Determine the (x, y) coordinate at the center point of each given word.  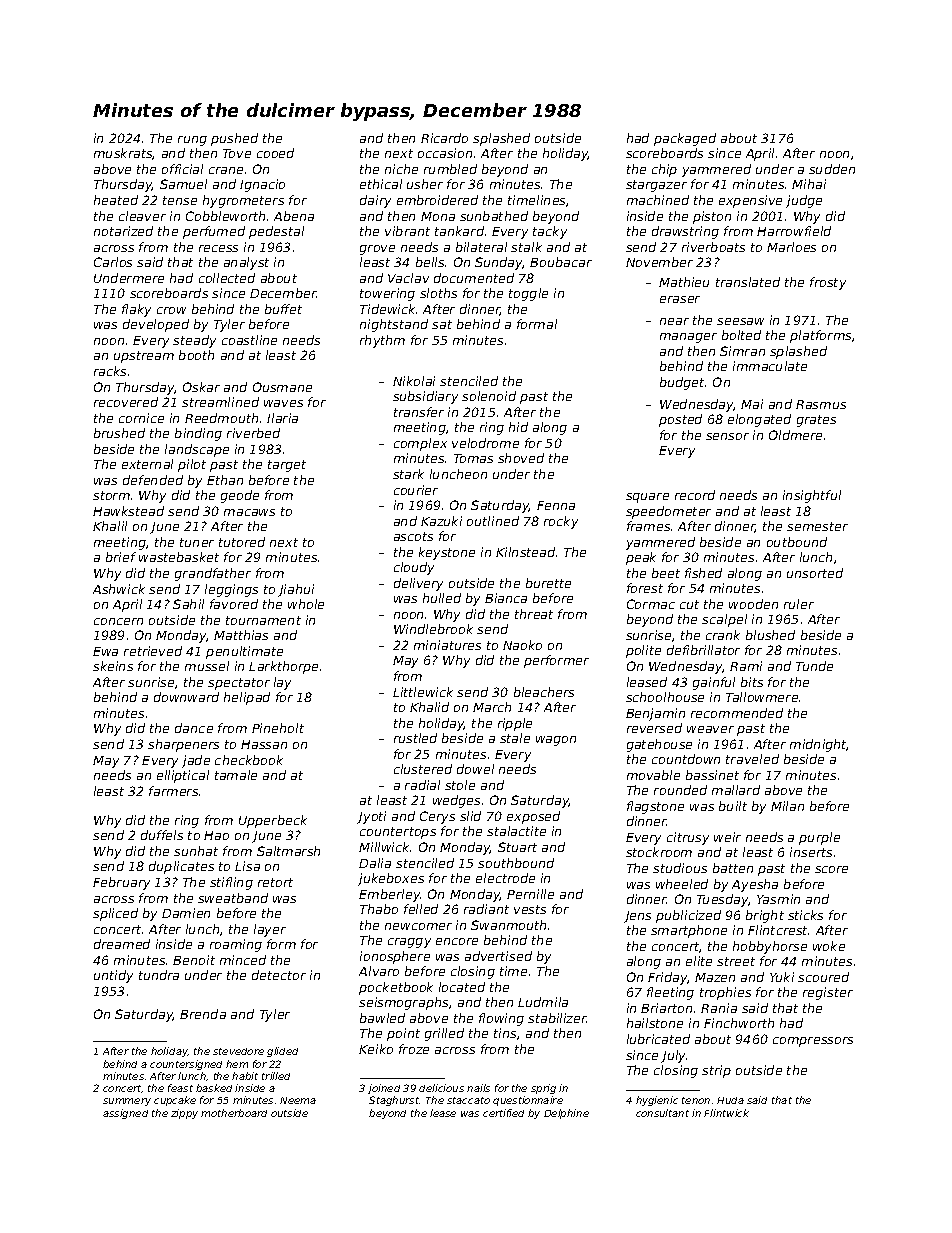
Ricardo (444, 138)
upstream (144, 357)
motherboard (234, 1113)
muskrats (123, 154)
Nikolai (414, 381)
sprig (543, 1089)
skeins (113, 666)
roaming (236, 945)
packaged (685, 139)
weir (727, 837)
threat (534, 614)
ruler (799, 604)
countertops (398, 833)
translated (748, 282)
